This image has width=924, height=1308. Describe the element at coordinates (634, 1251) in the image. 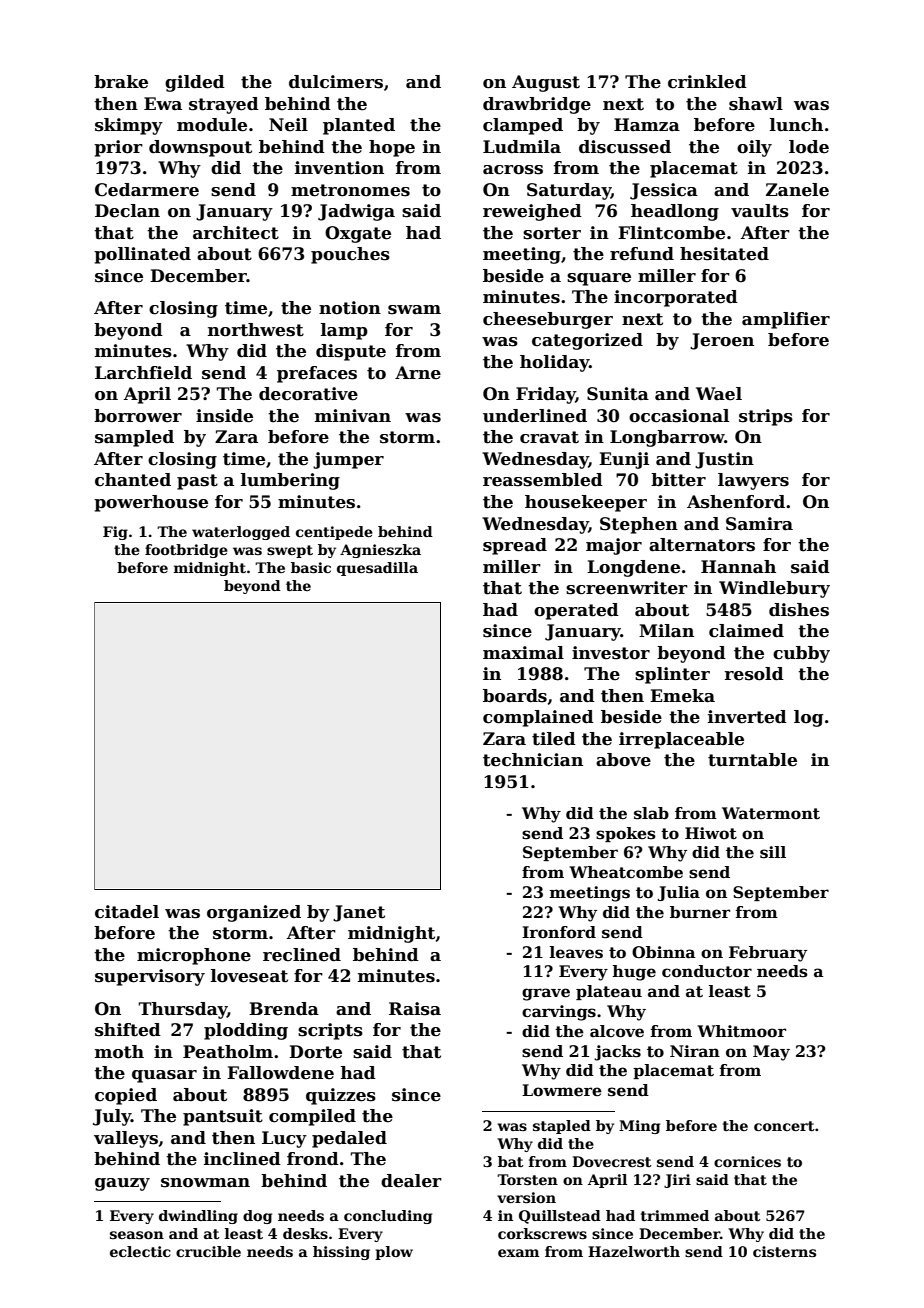

I see `Hazelworth` at that location.
